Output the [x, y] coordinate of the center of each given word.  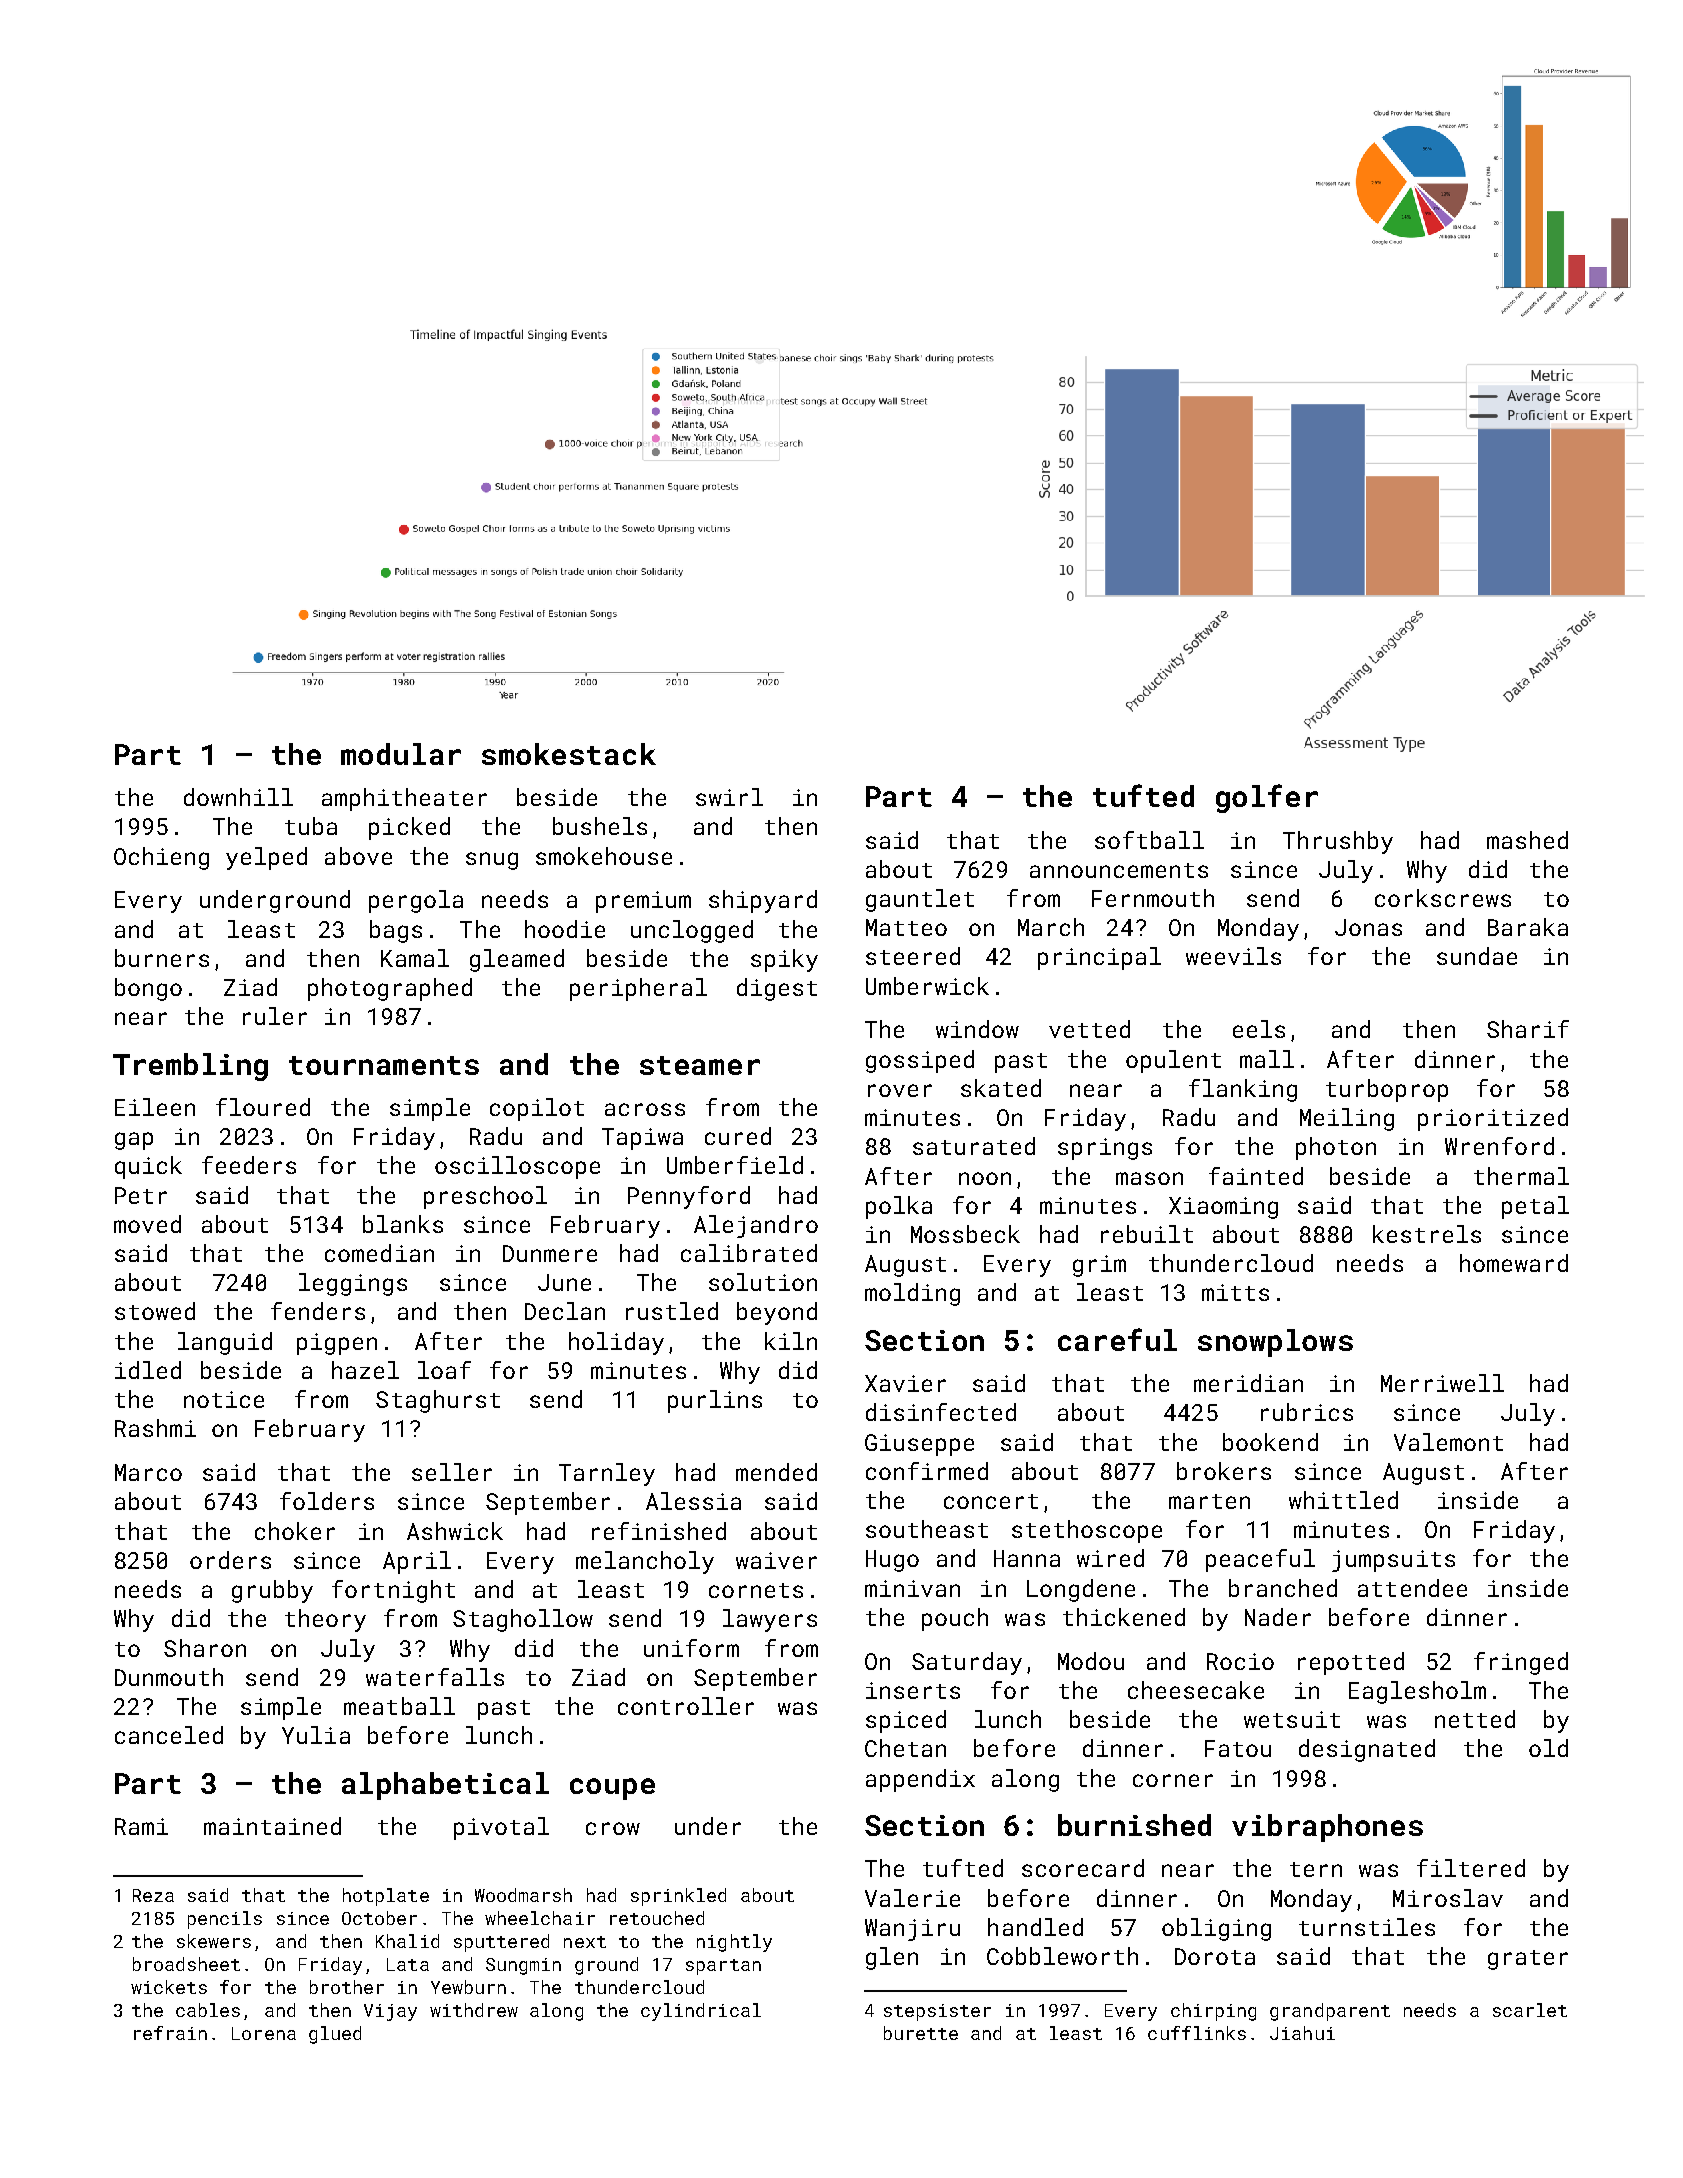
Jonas [1368, 927]
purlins [715, 1401]
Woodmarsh [523, 1895]
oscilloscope [517, 1167]
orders [230, 1560]
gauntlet [920, 900]
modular [401, 754]
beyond [777, 1313]
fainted [1256, 1176]
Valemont [1448, 1442]
